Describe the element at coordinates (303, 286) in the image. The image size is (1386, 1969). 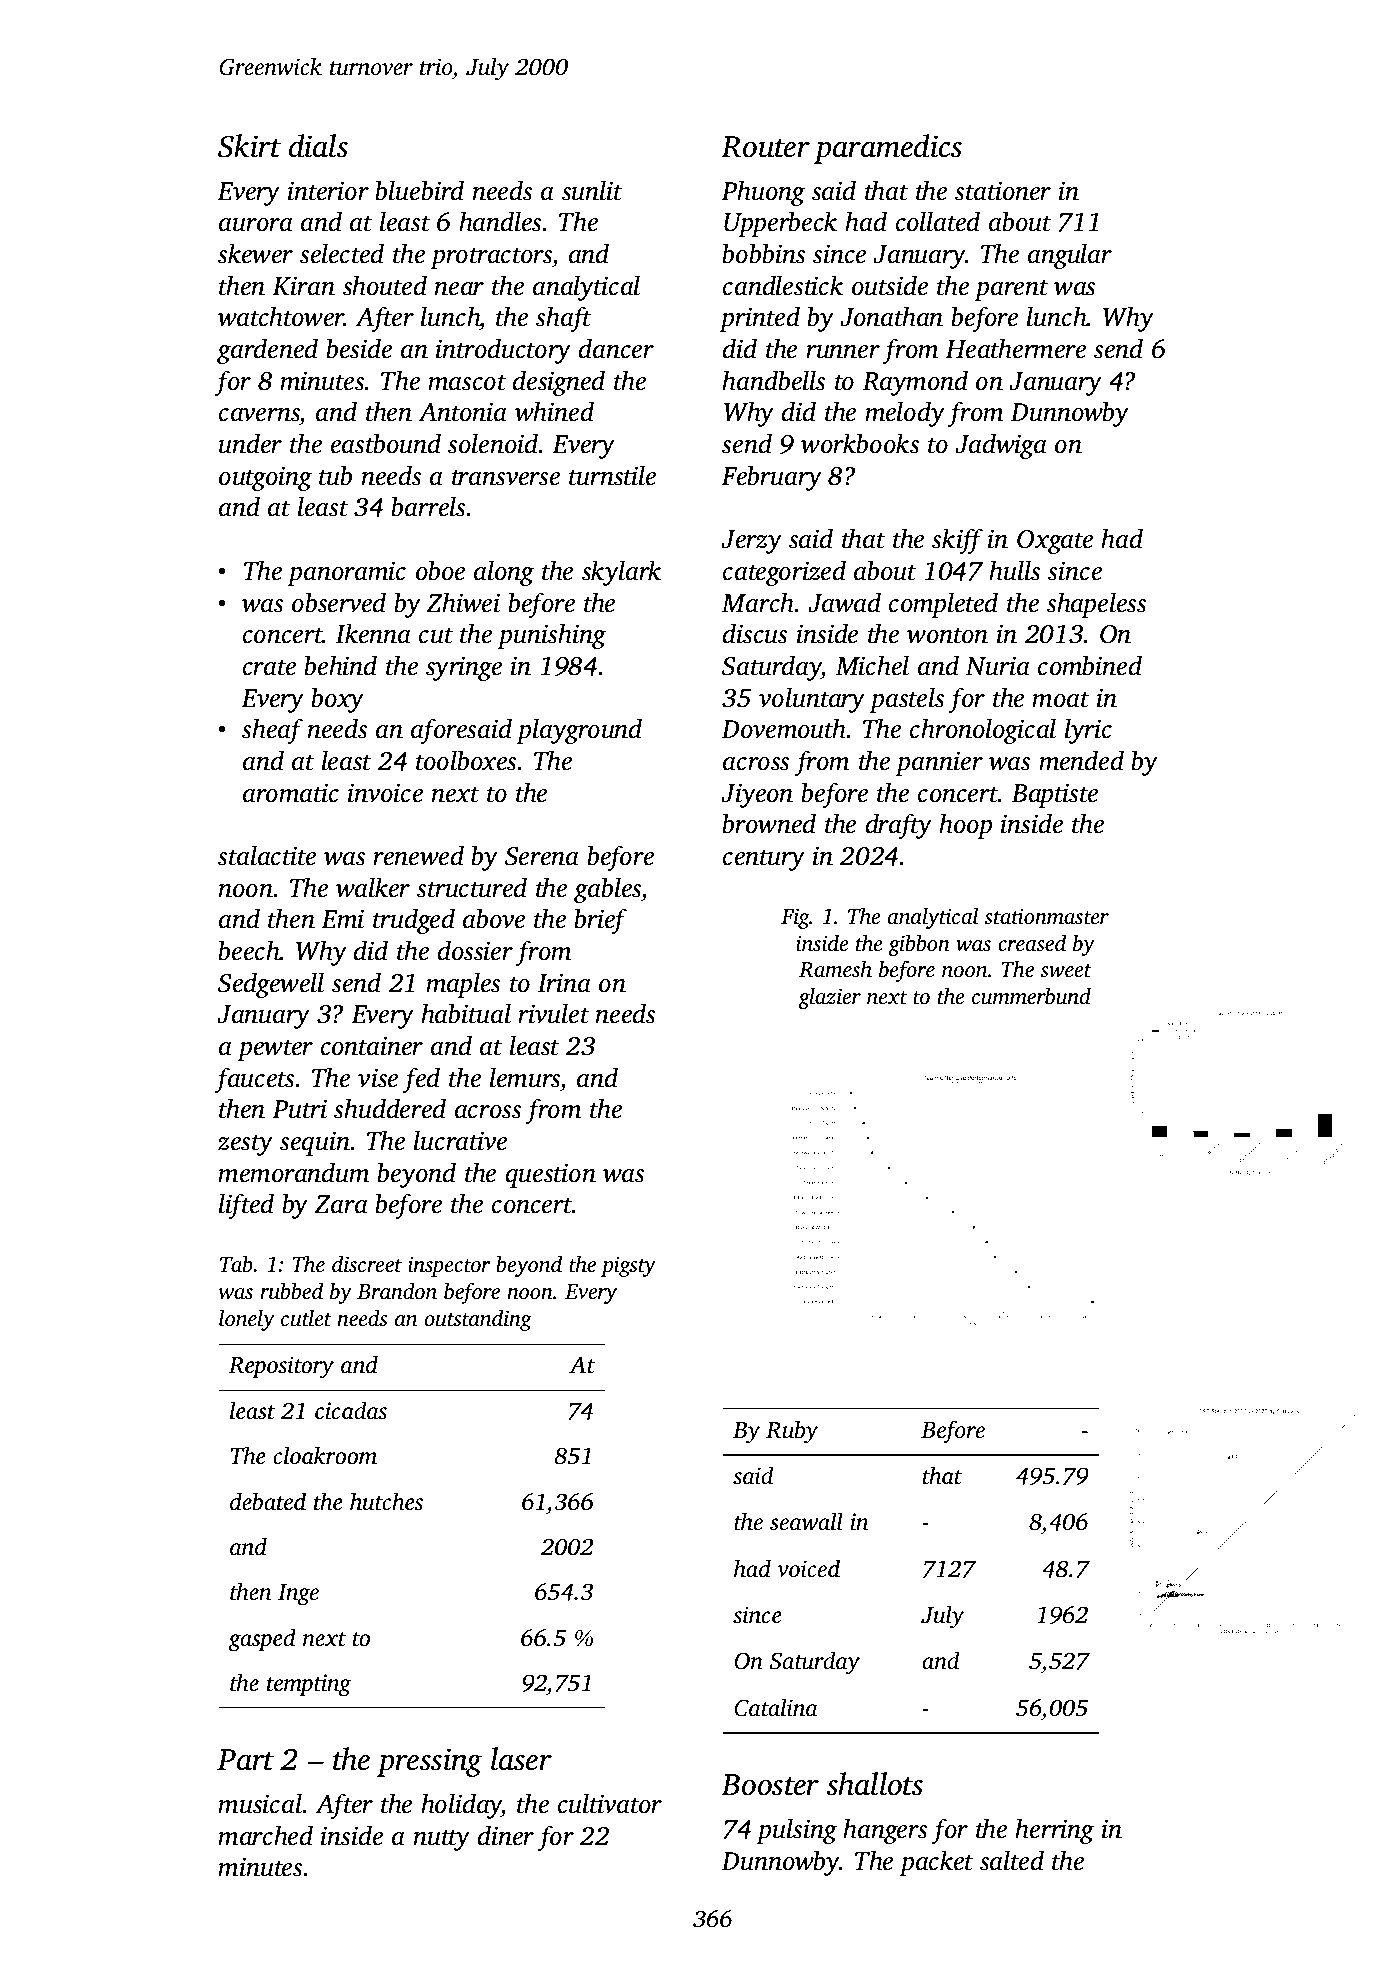
I see `Kiran` at that location.
